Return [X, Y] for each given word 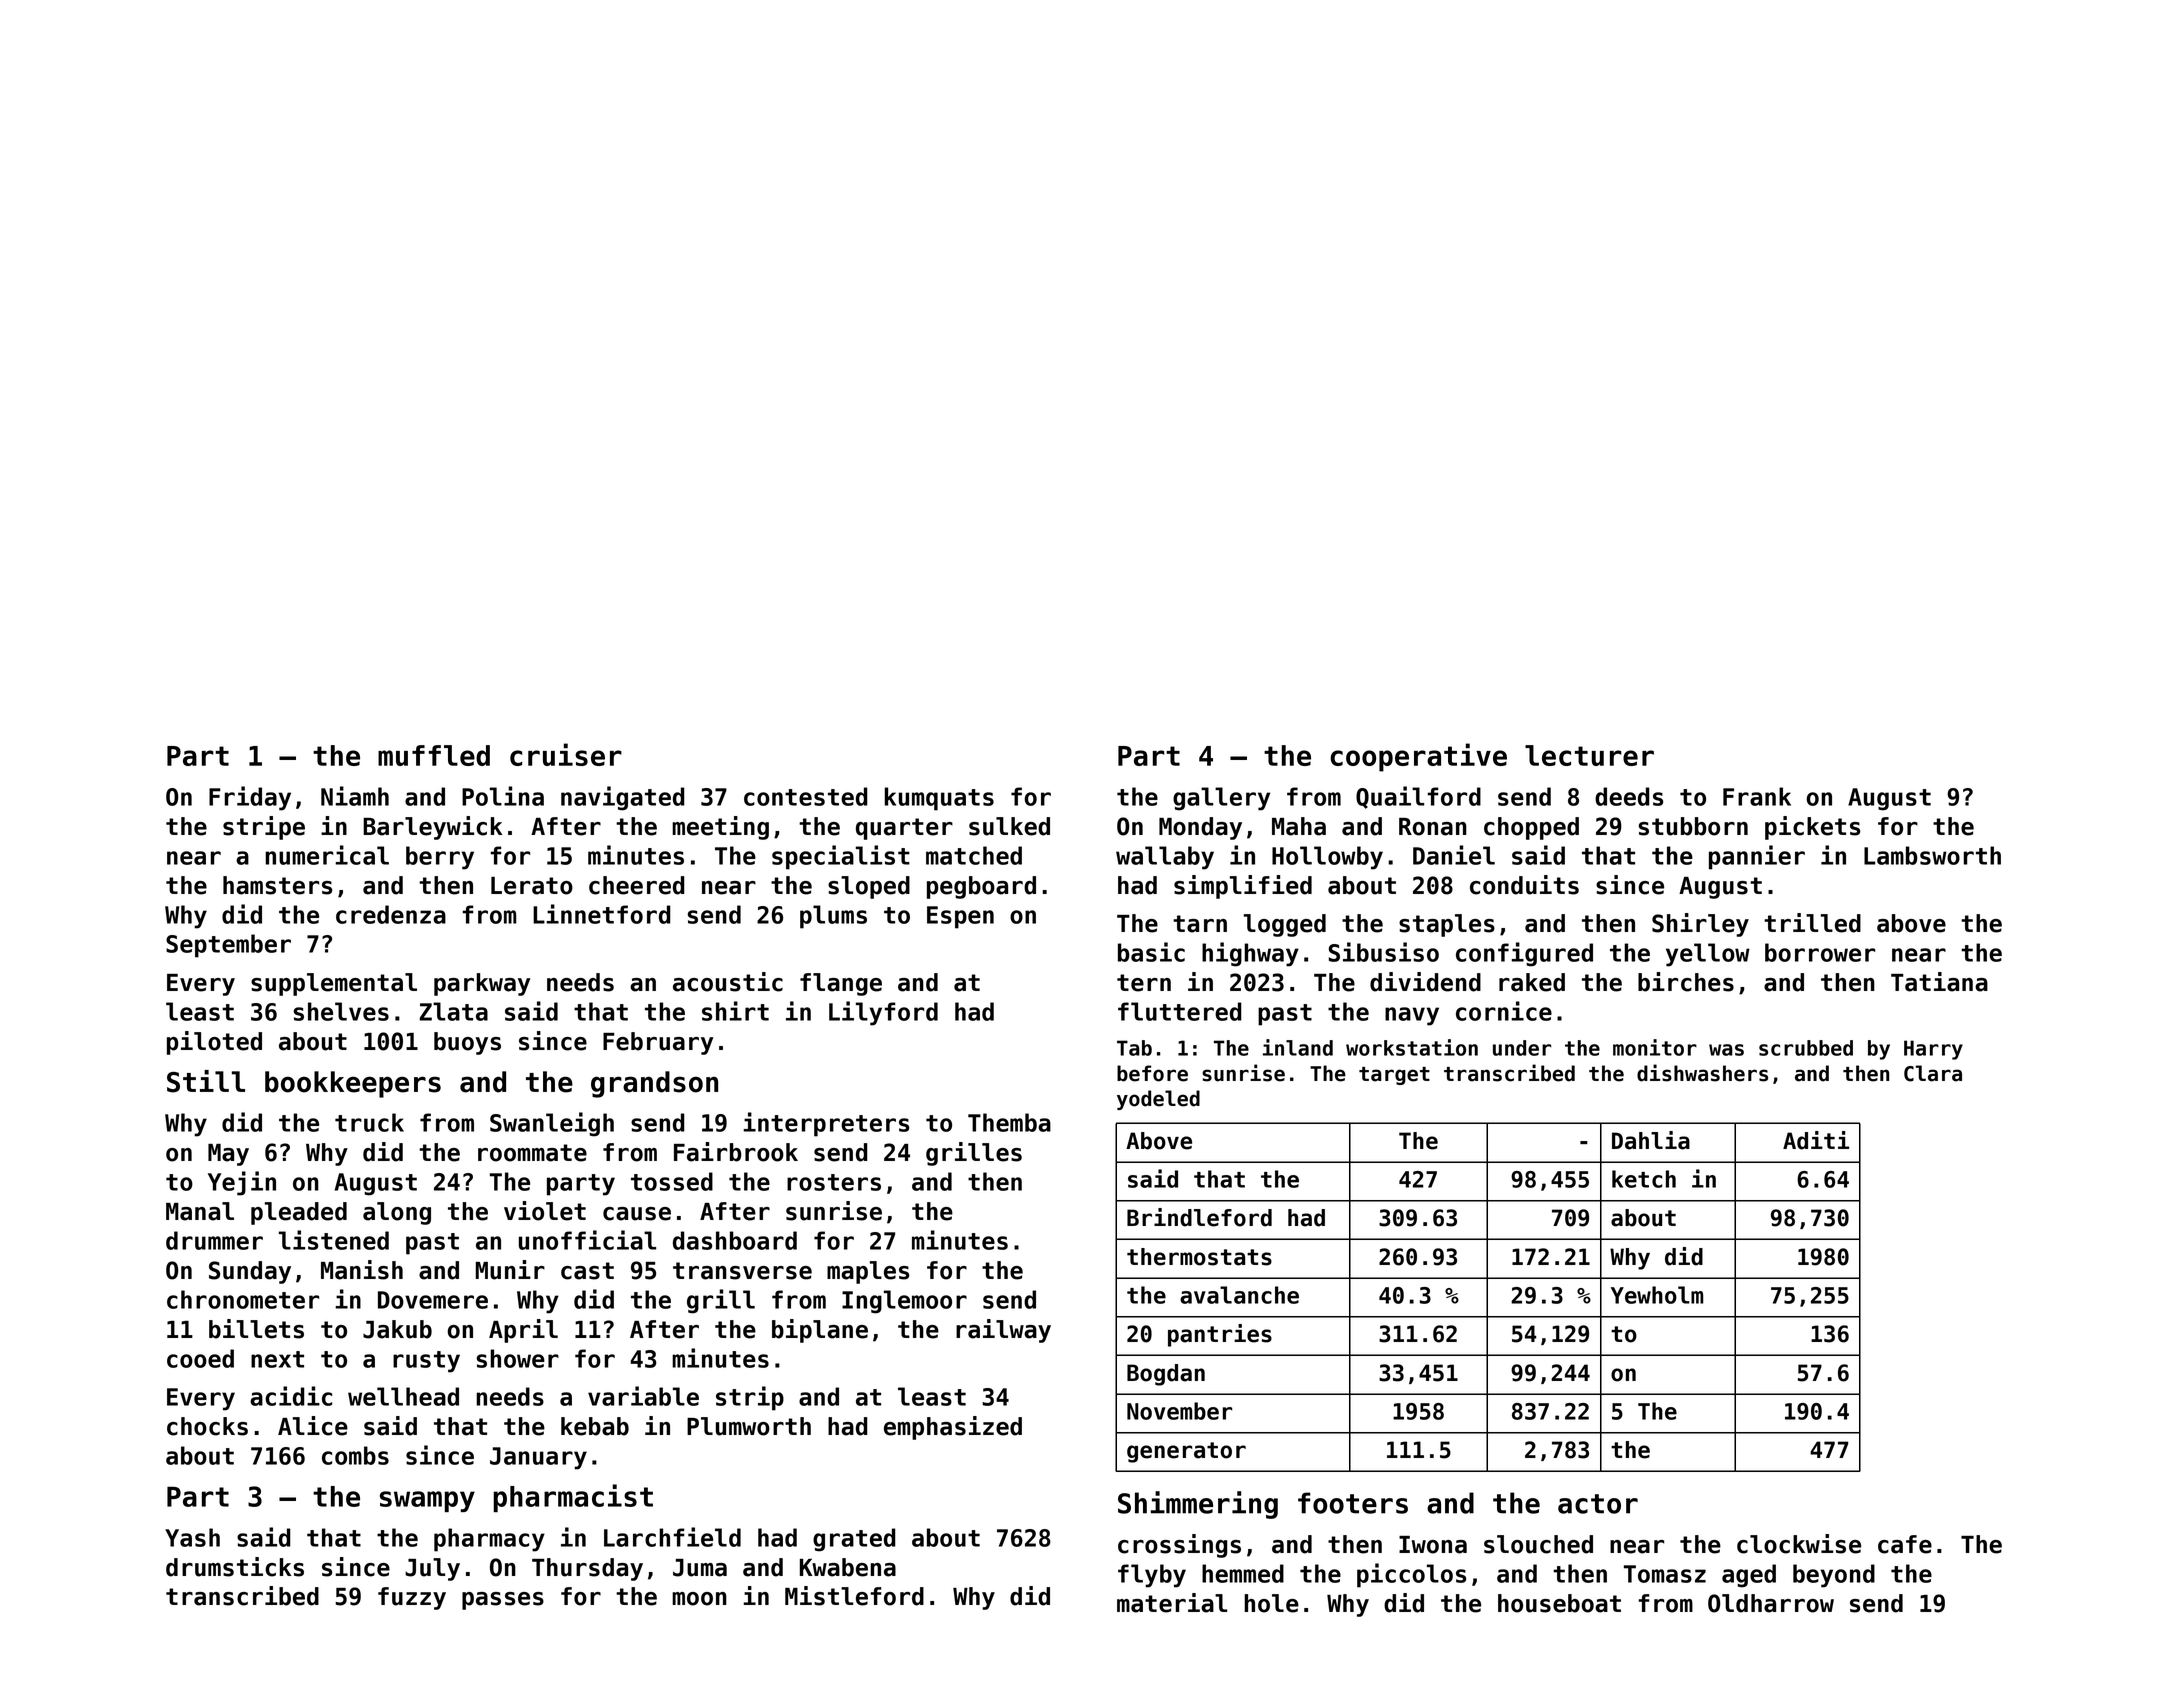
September [228, 946]
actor [1598, 1504]
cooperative [1418, 757]
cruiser [566, 754]
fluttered [1180, 1011]
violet [545, 1211]
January [538, 1458]
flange [841, 984]
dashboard [735, 1240]
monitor [1655, 1047]
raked [1532, 982]
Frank [1757, 796]
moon [699, 1599]
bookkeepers [353, 1084]
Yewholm [1657, 1295]
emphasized [953, 1428]
